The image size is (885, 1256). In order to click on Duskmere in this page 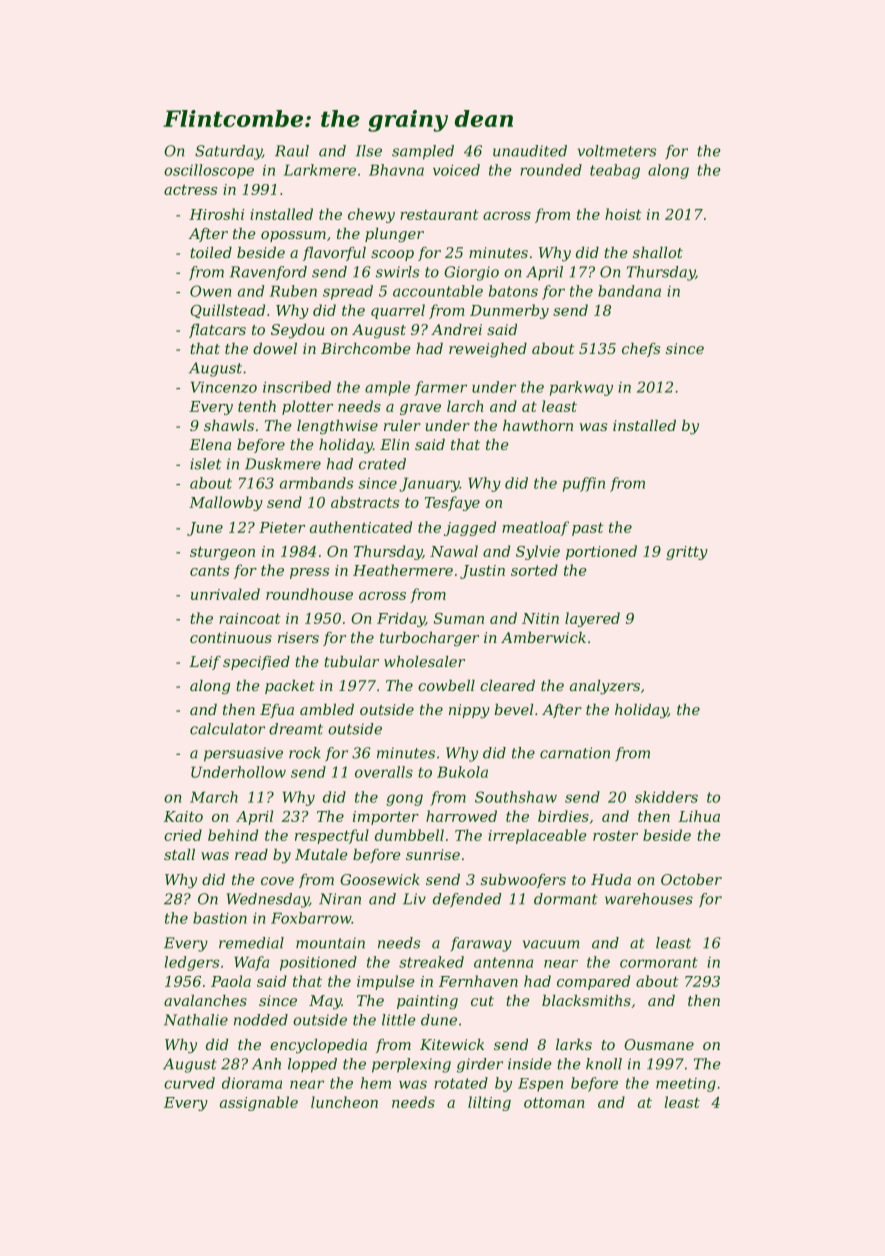, I will do `click(283, 464)`.
